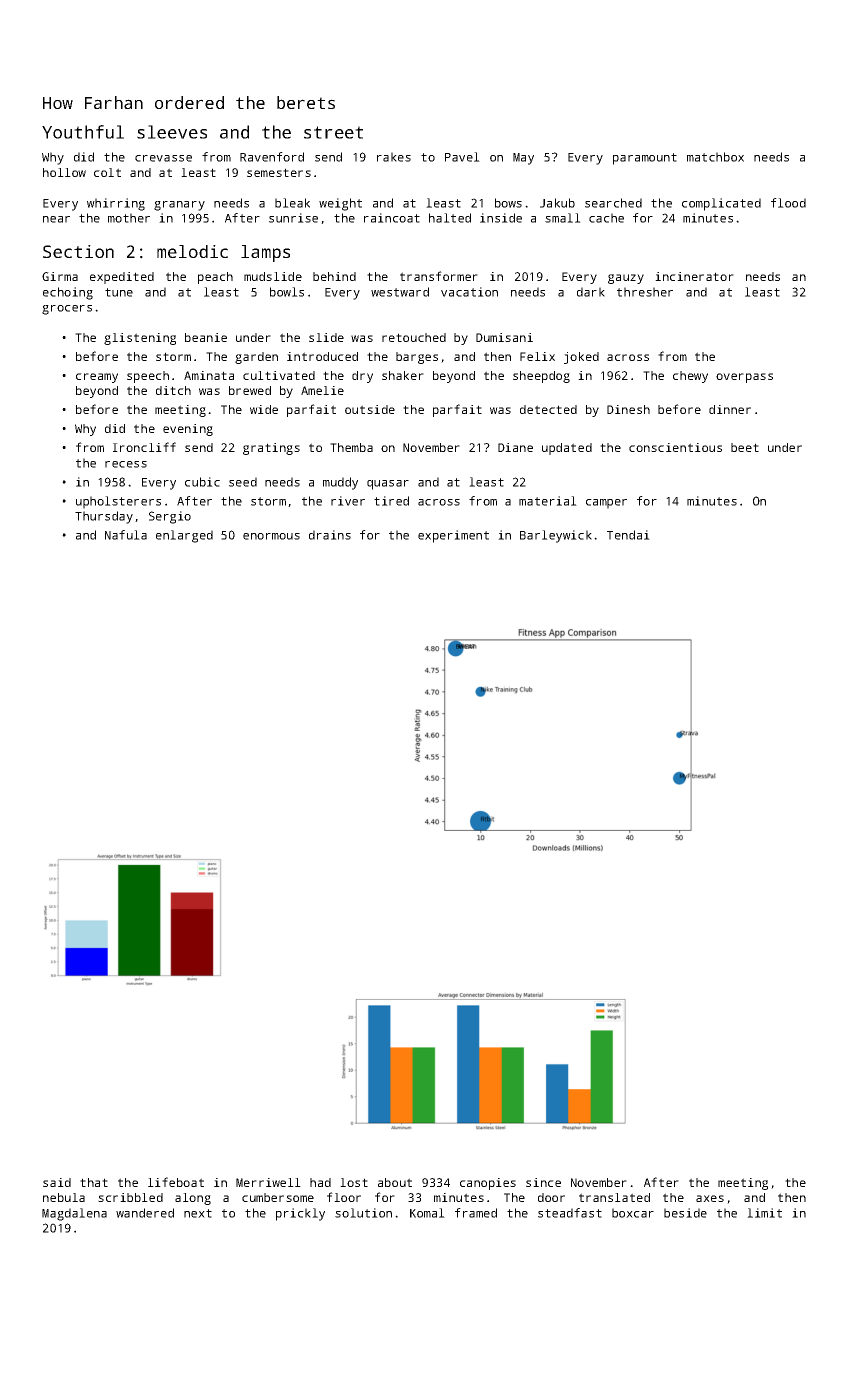 The width and height of the document is (849, 1400). Describe the element at coordinates (145, 1213) in the document. I see `wandered` at that location.
